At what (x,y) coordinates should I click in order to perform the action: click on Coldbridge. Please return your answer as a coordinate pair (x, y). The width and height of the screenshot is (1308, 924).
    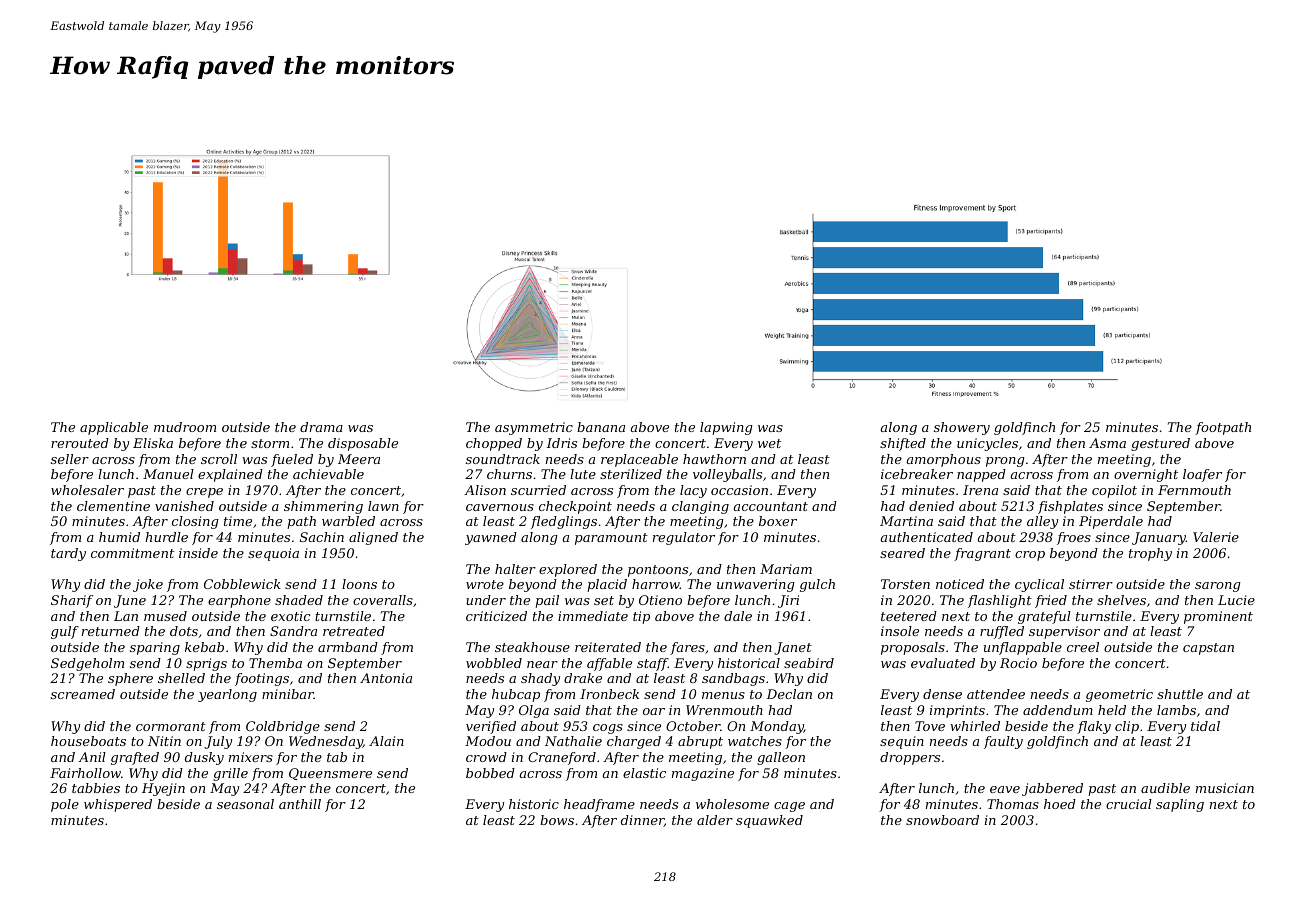
    Looking at the image, I should click on (283, 727).
